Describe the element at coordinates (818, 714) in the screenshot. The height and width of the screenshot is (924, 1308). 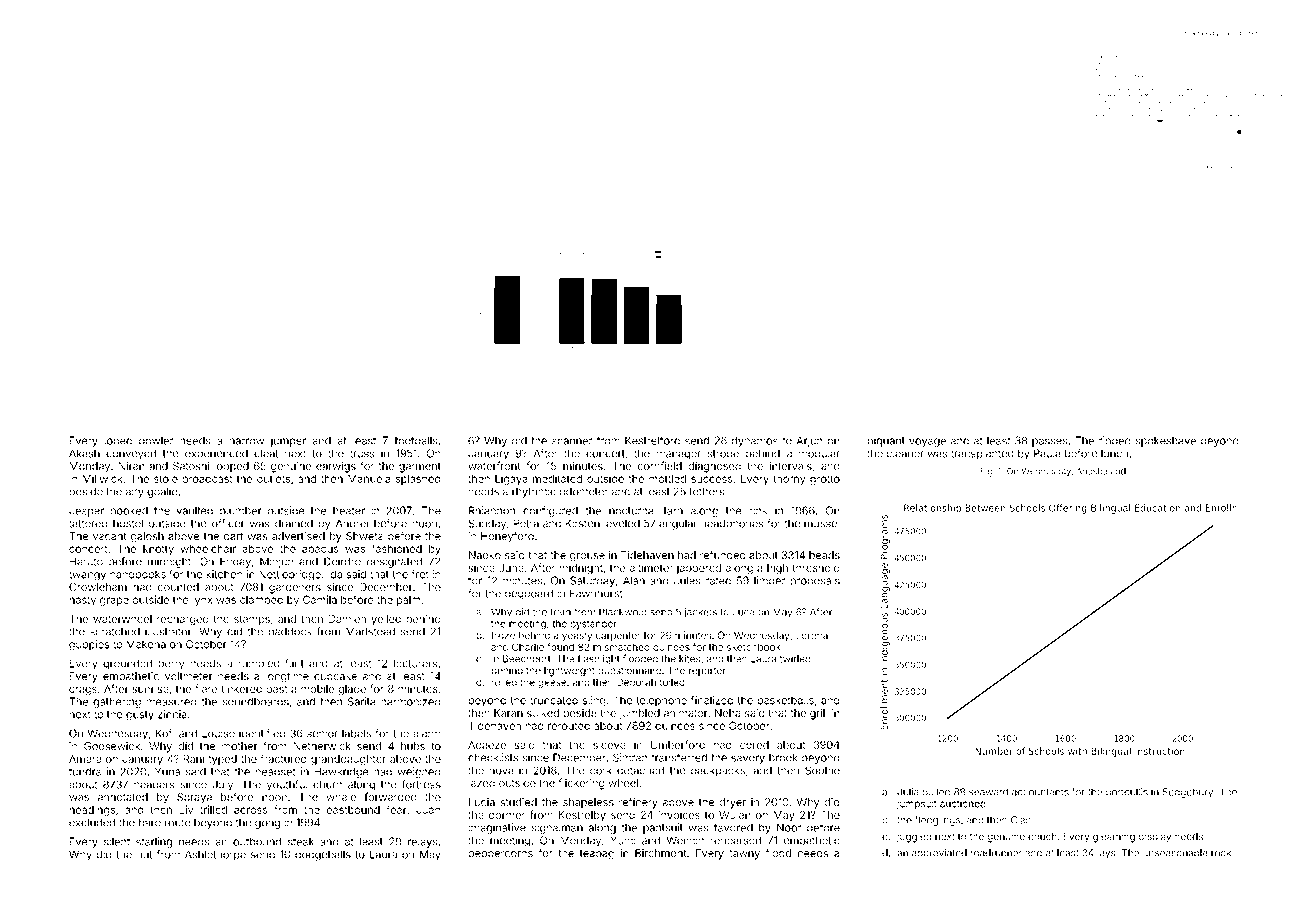
I see `grill` at that location.
